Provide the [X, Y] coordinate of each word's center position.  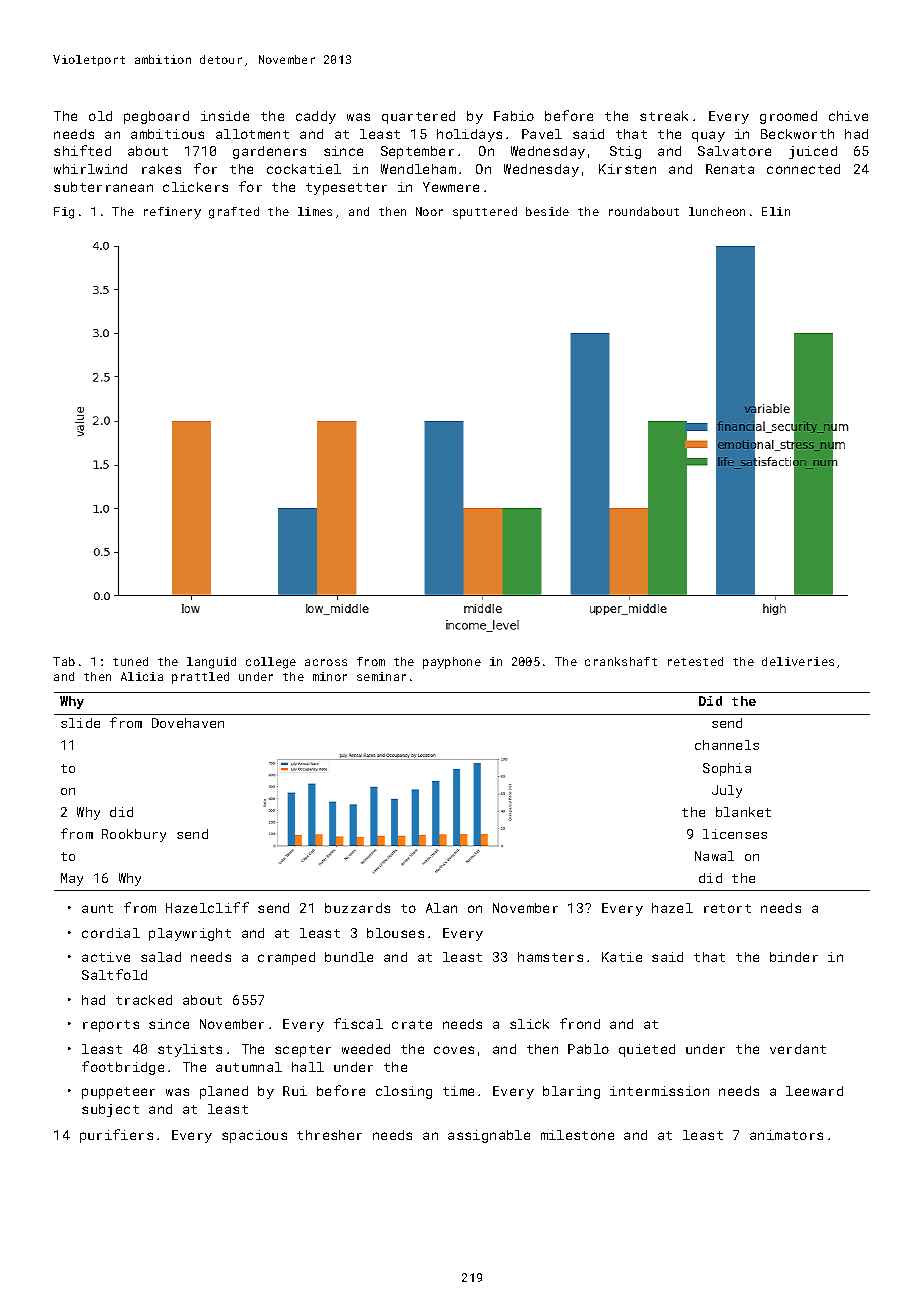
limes [315, 211]
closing [404, 1092]
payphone [452, 663]
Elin [776, 211]
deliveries [798, 661]
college [271, 663]
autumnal [249, 1067]
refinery [172, 213]
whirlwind [90, 169]
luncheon [717, 211]
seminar [381, 676]
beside [547, 211]
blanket [743, 812]
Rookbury [134, 835]
